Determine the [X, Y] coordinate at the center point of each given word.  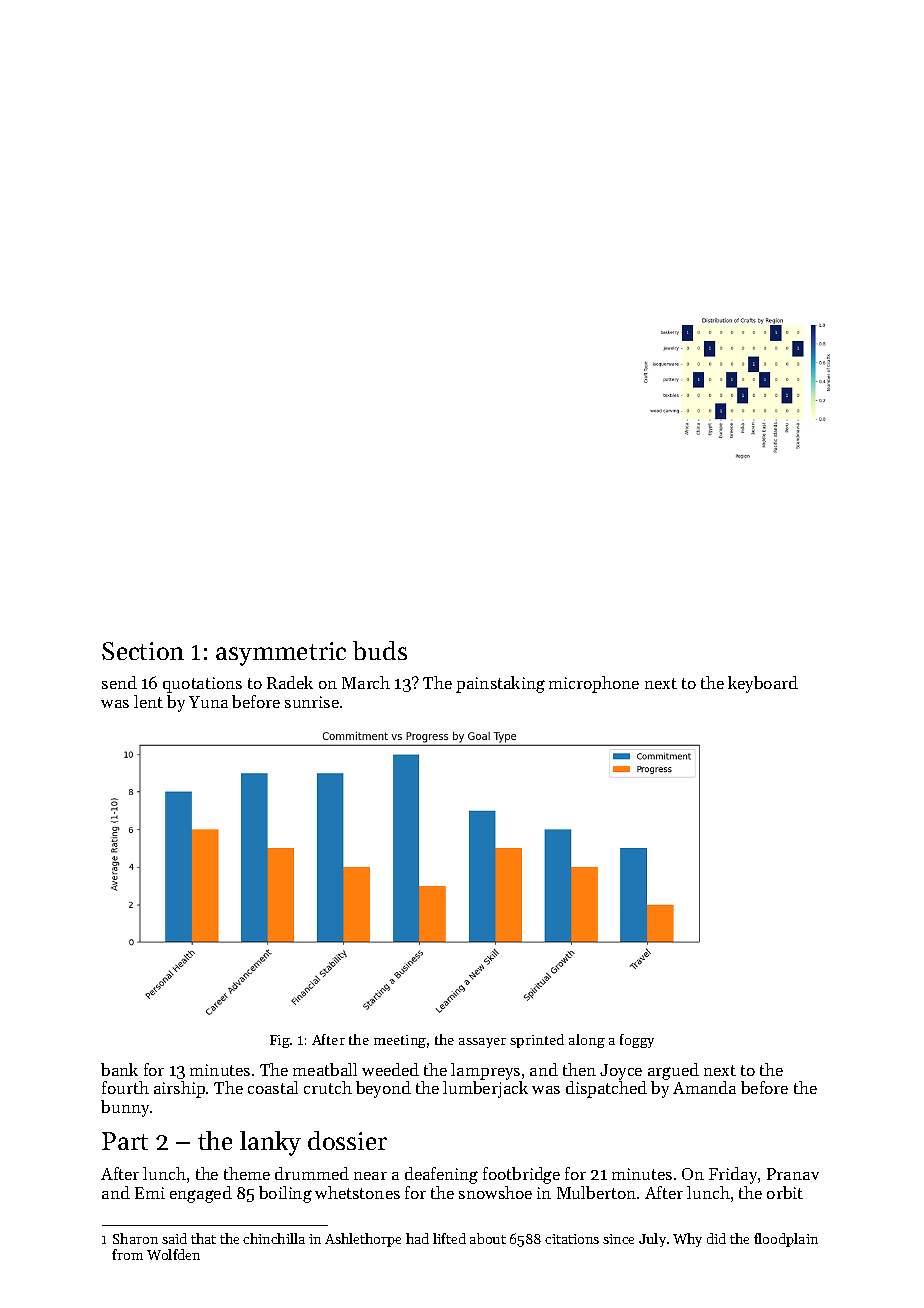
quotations [202, 685]
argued [673, 1071]
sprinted [537, 1041]
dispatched [606, 1089]
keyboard [763, 684]
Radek [290, 682]
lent [148, 701]
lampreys [485, 1071]
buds [380, 650]
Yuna [208, 702]
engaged [201, 1194]
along [587, 1041]
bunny [125, 1108]
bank [119, 1069]
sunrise [312, 702]
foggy [637, 1041]
